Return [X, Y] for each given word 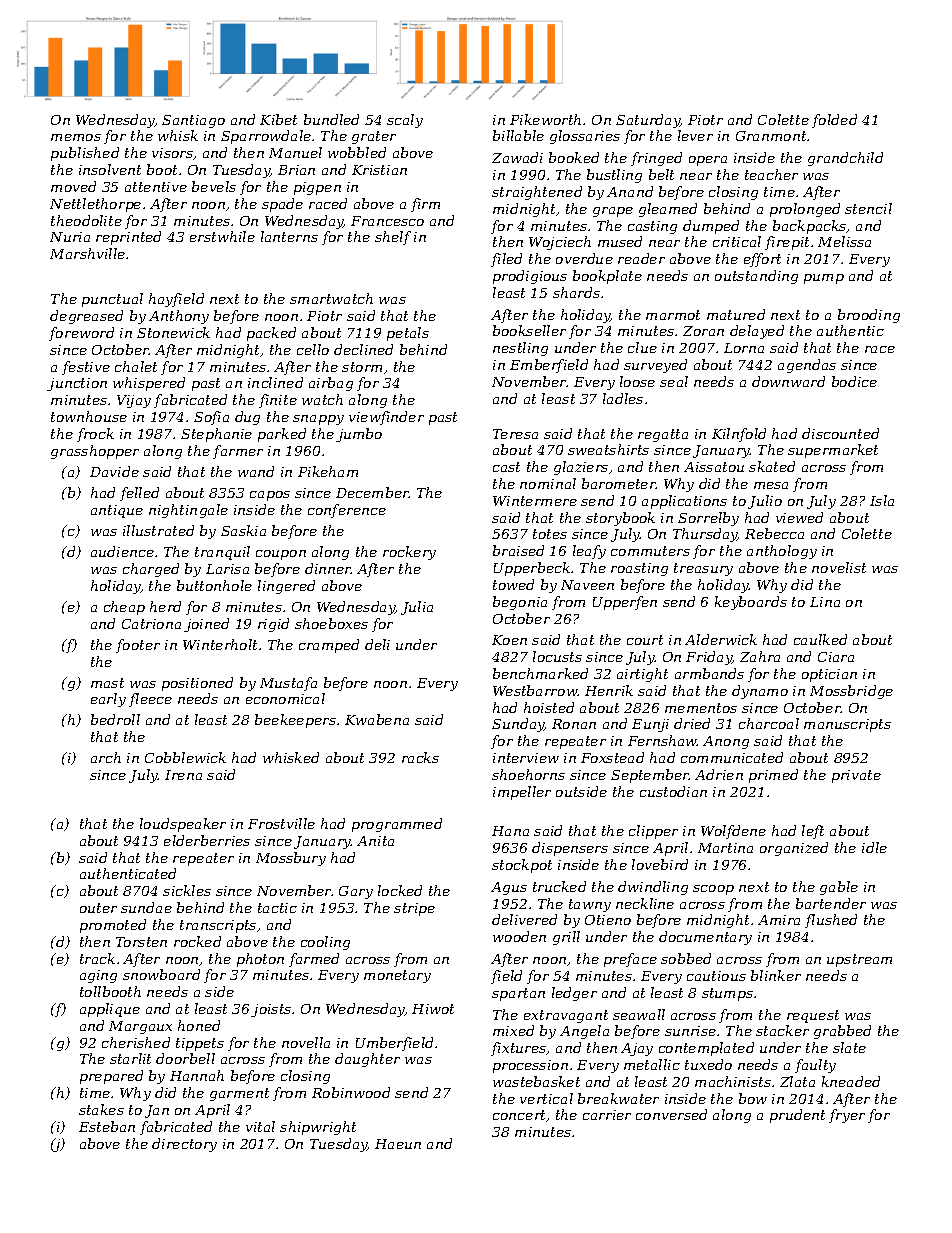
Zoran [703, 331]
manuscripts [847, 725]
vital [260, 1126]
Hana [510, 831]
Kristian [379, 170]
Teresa [515, 434]
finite [278, 401]
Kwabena [377, 719]
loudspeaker [183, 825]
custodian [673, 791]
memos [76, 137]
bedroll [115, 719]
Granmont [771, 136]
